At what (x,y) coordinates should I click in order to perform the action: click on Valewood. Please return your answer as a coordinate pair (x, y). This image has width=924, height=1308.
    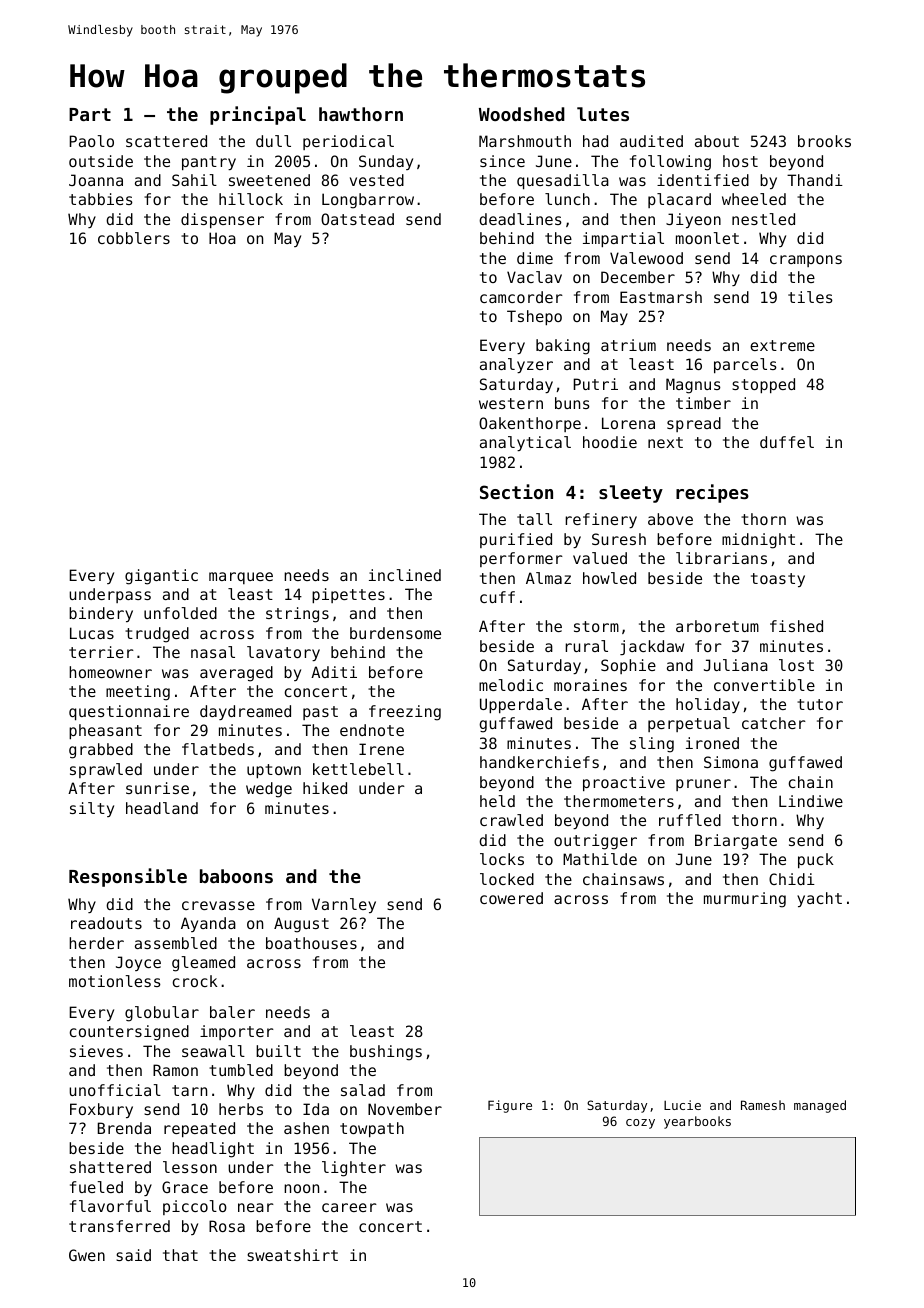
    Looking at the image, I should click on (646, 258).
